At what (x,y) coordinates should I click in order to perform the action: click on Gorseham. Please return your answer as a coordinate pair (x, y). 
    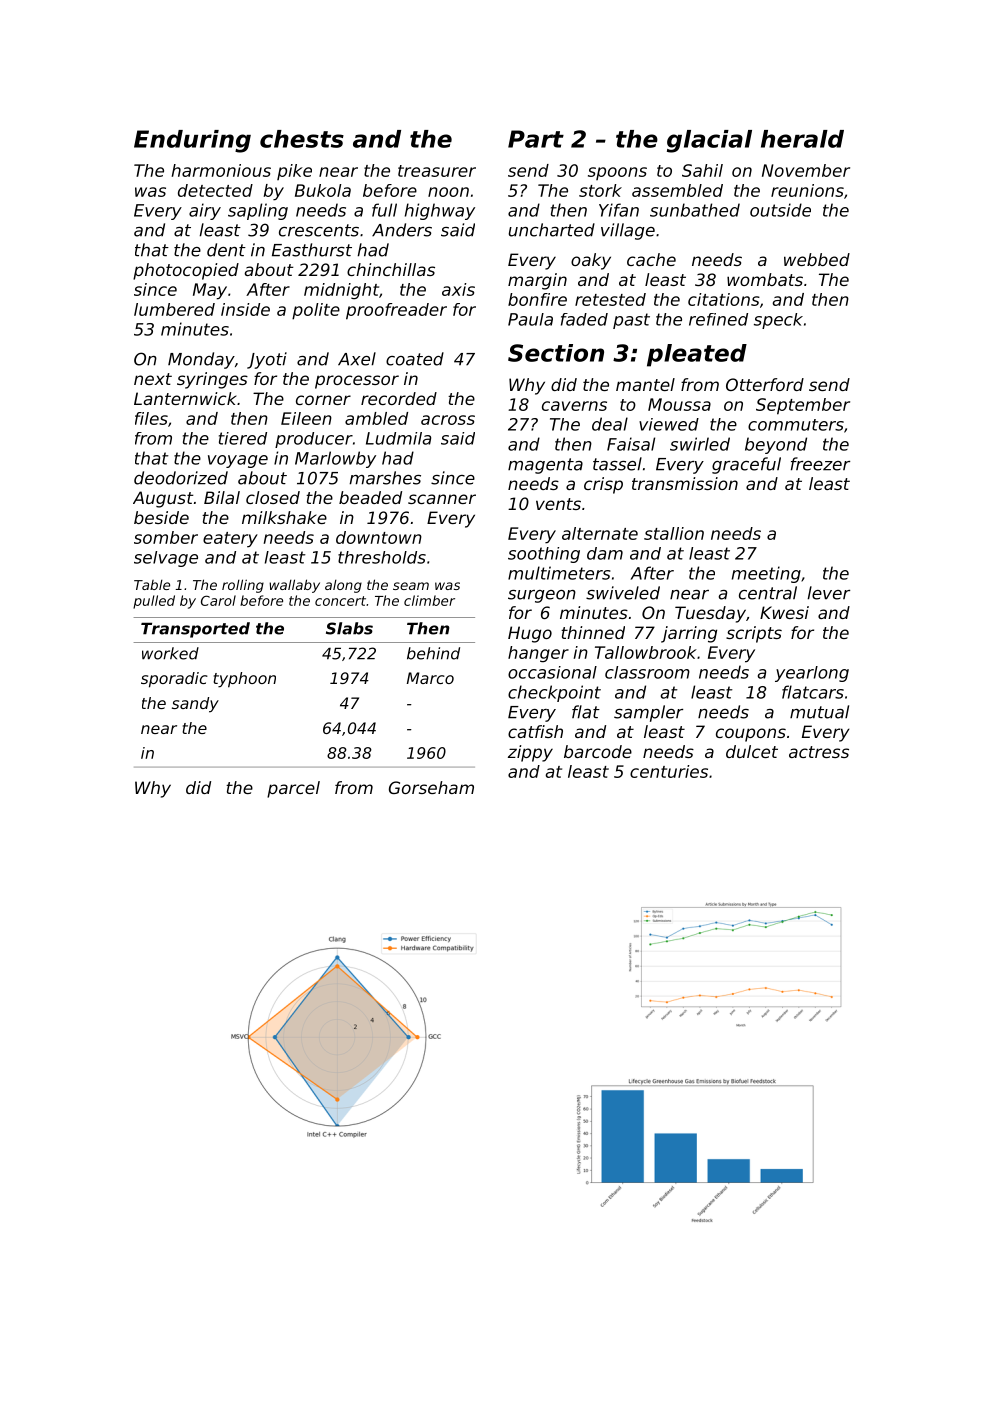
    Looking at the image, I should click on (431, 787).
